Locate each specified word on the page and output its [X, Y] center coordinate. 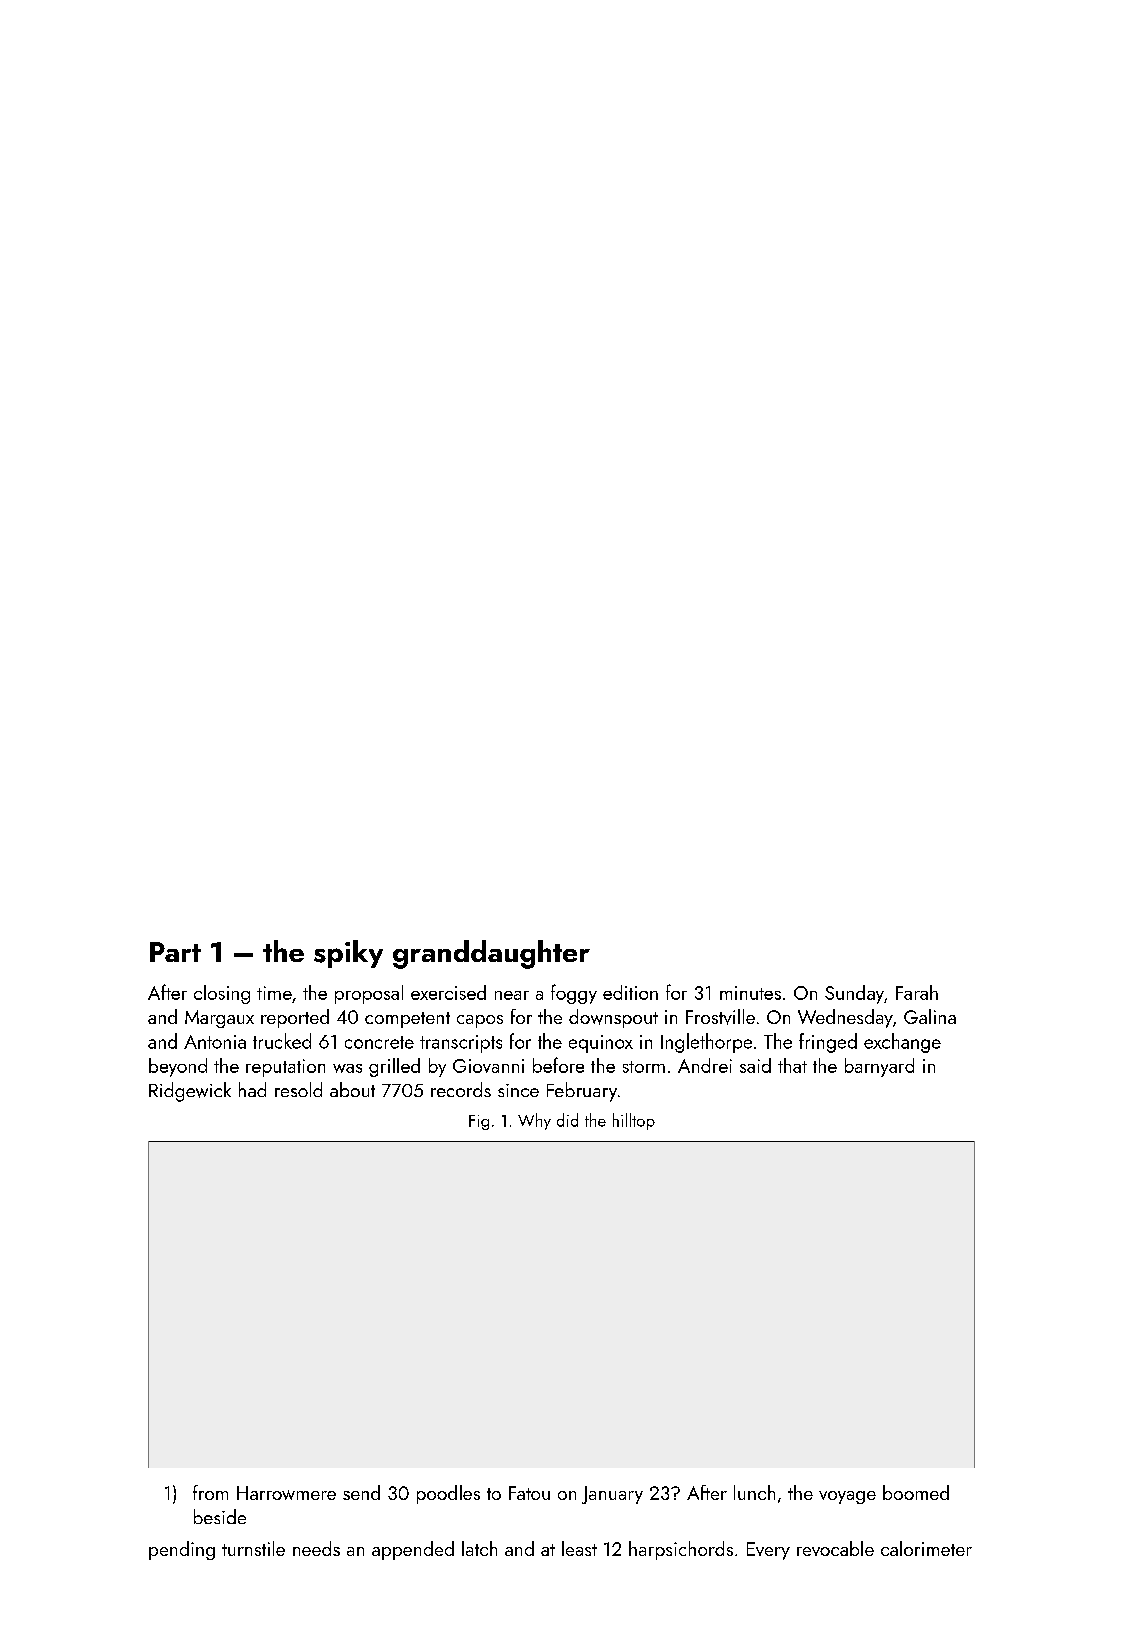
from [210, 1492]
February [582, 1092]
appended [413, 1550]
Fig [479, 1122]
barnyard [879, 1067]
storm [644, 1067]
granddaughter [491, 954]
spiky [348, 954]
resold [298, 1089]
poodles [448, 1494]
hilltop [634, 1121]
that [792, 1065]
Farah [917, 992]
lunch [754, 1492]
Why [534, 1121]
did [567, 1120]
